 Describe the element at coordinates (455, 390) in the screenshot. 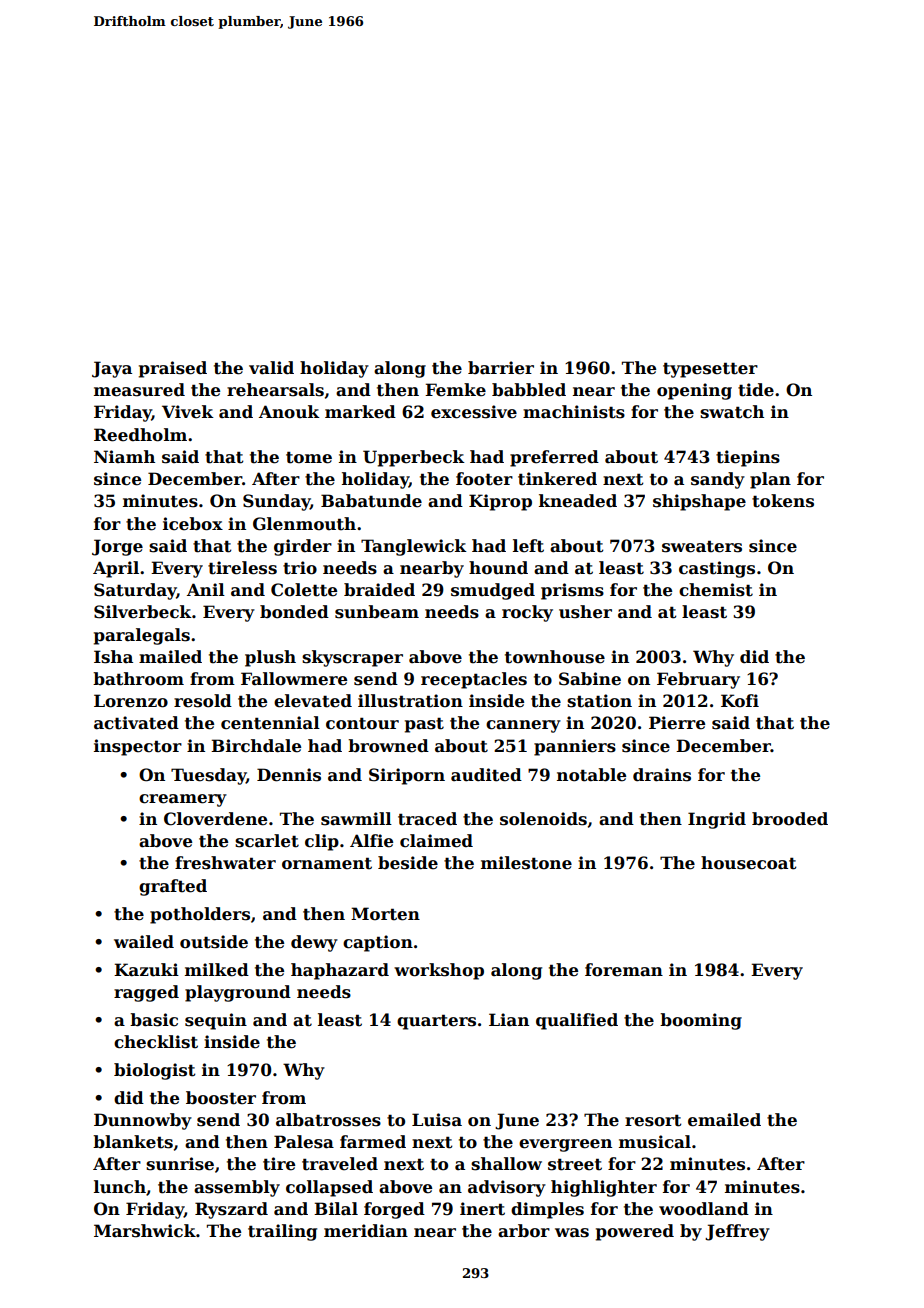

I see `Femke` at that location.
